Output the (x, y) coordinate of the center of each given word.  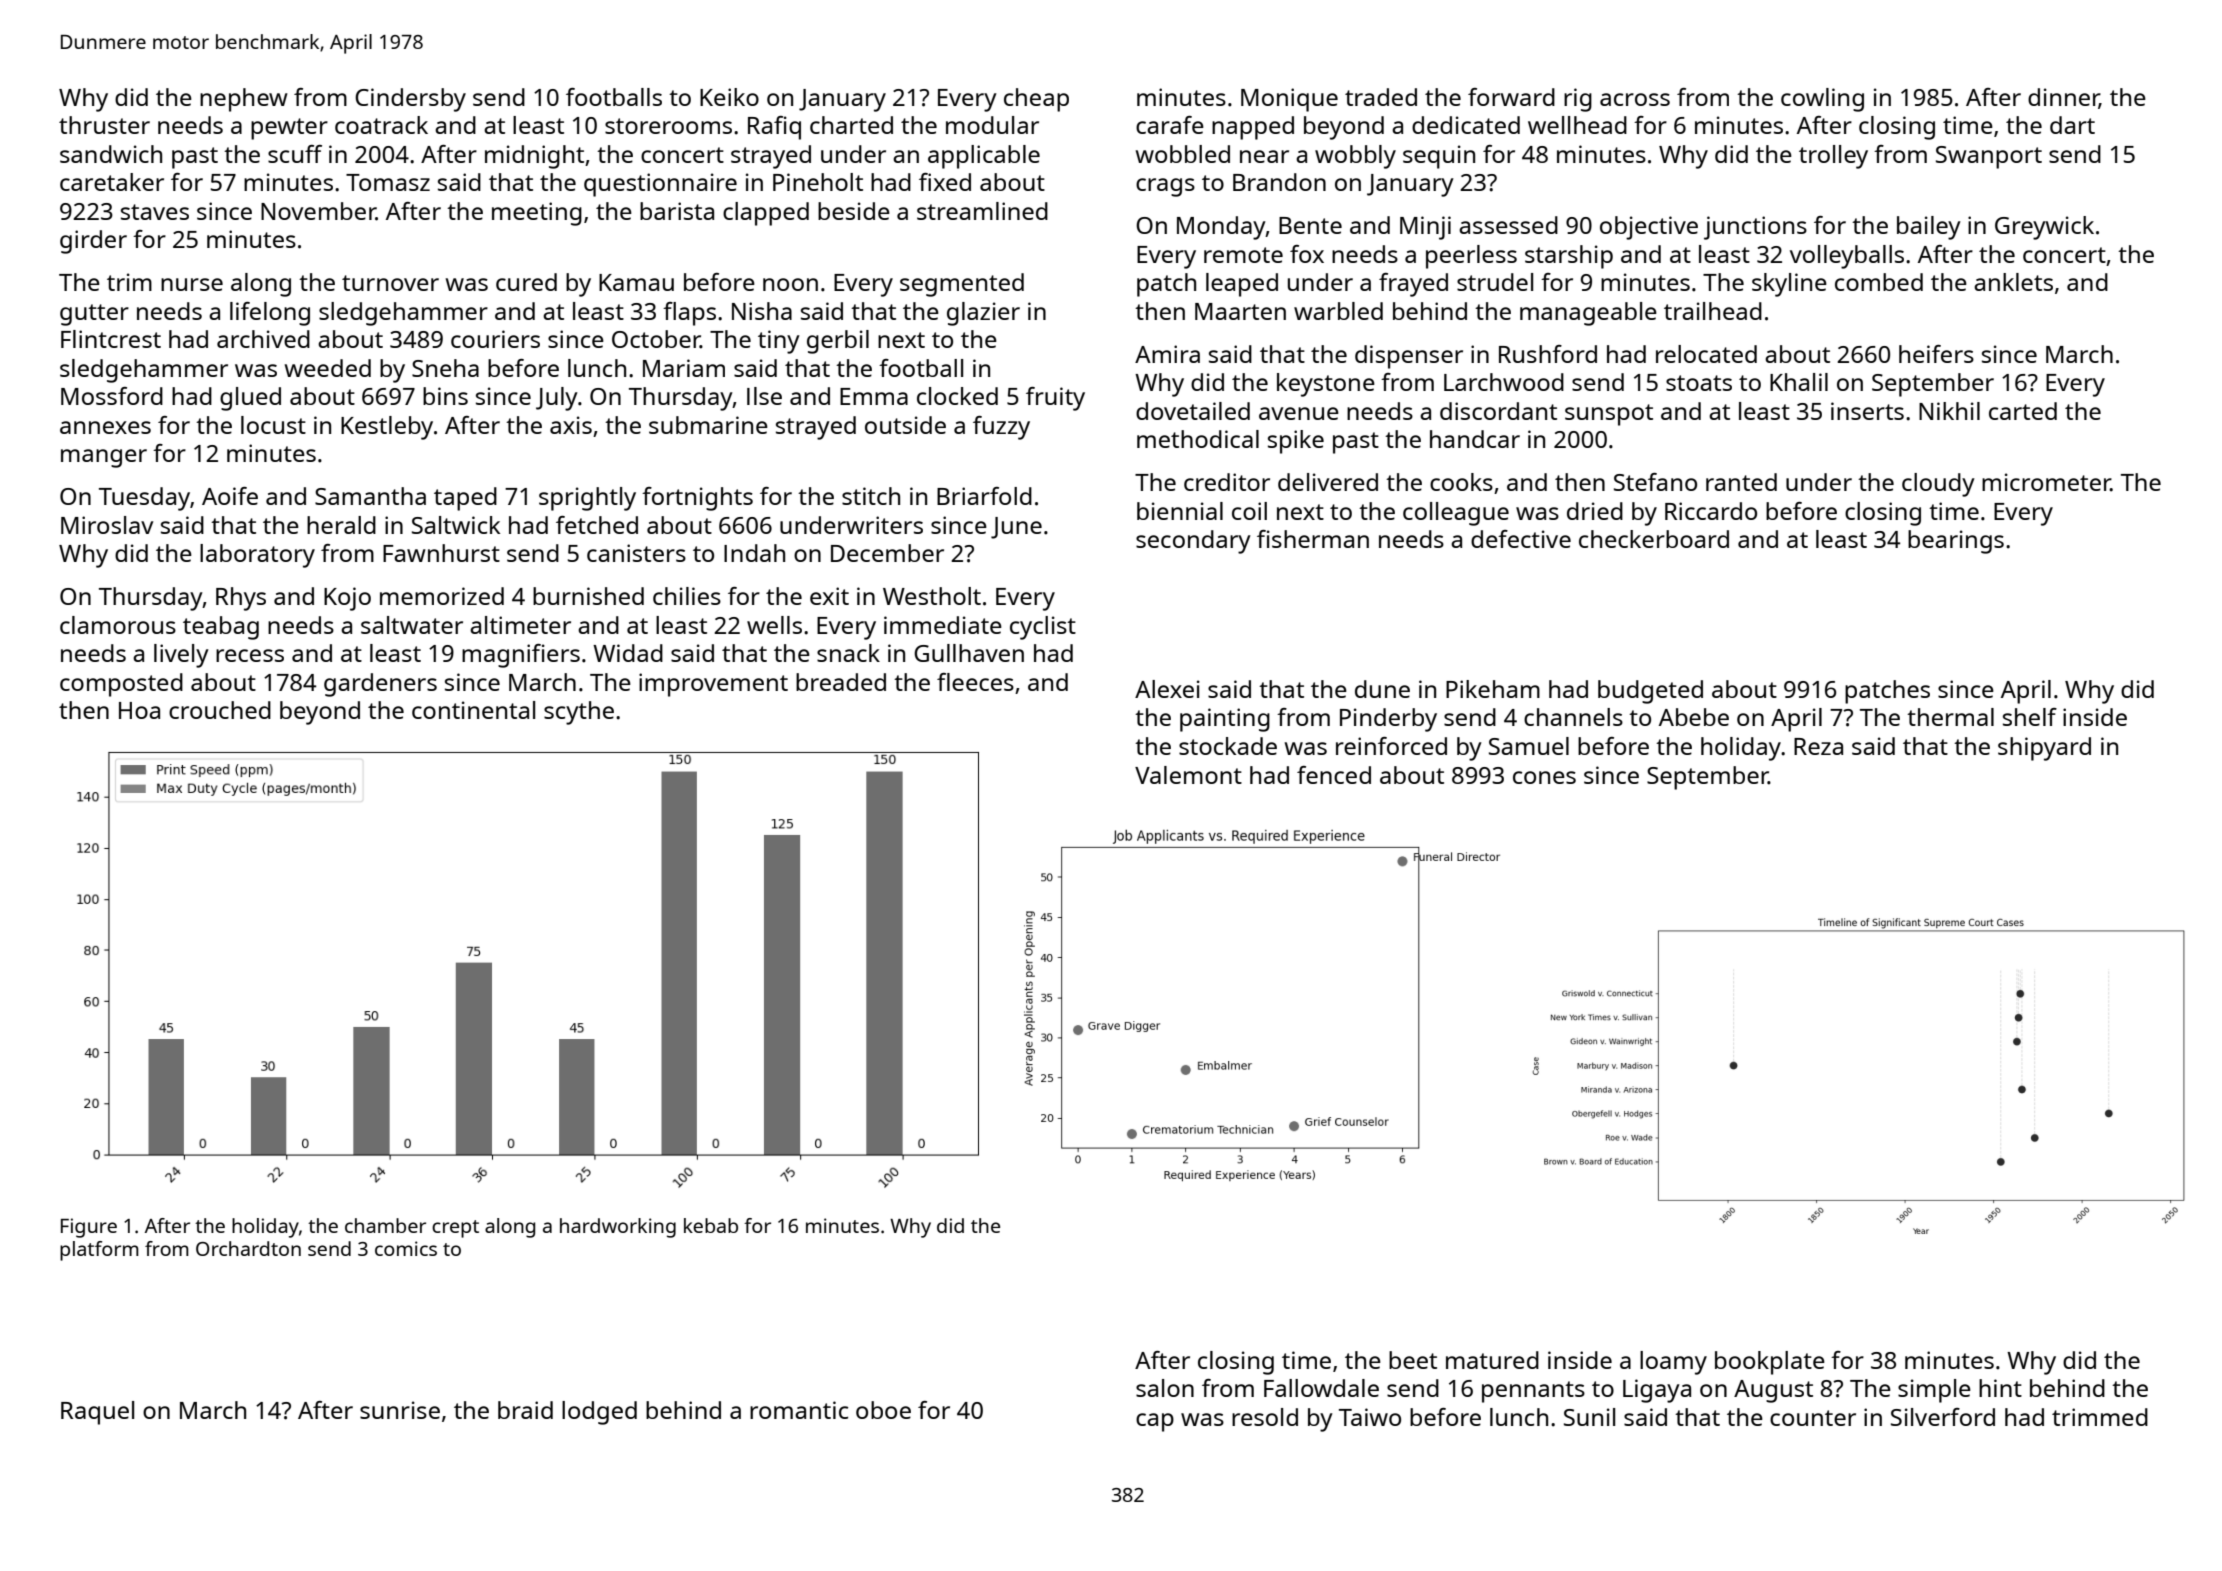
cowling (1822, 100)
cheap (1036, 100)
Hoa (139, 710)
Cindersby (410, 100)
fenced (1334, 775)
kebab (711, 1225)
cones (1544, 777)
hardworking (618, 1228)
